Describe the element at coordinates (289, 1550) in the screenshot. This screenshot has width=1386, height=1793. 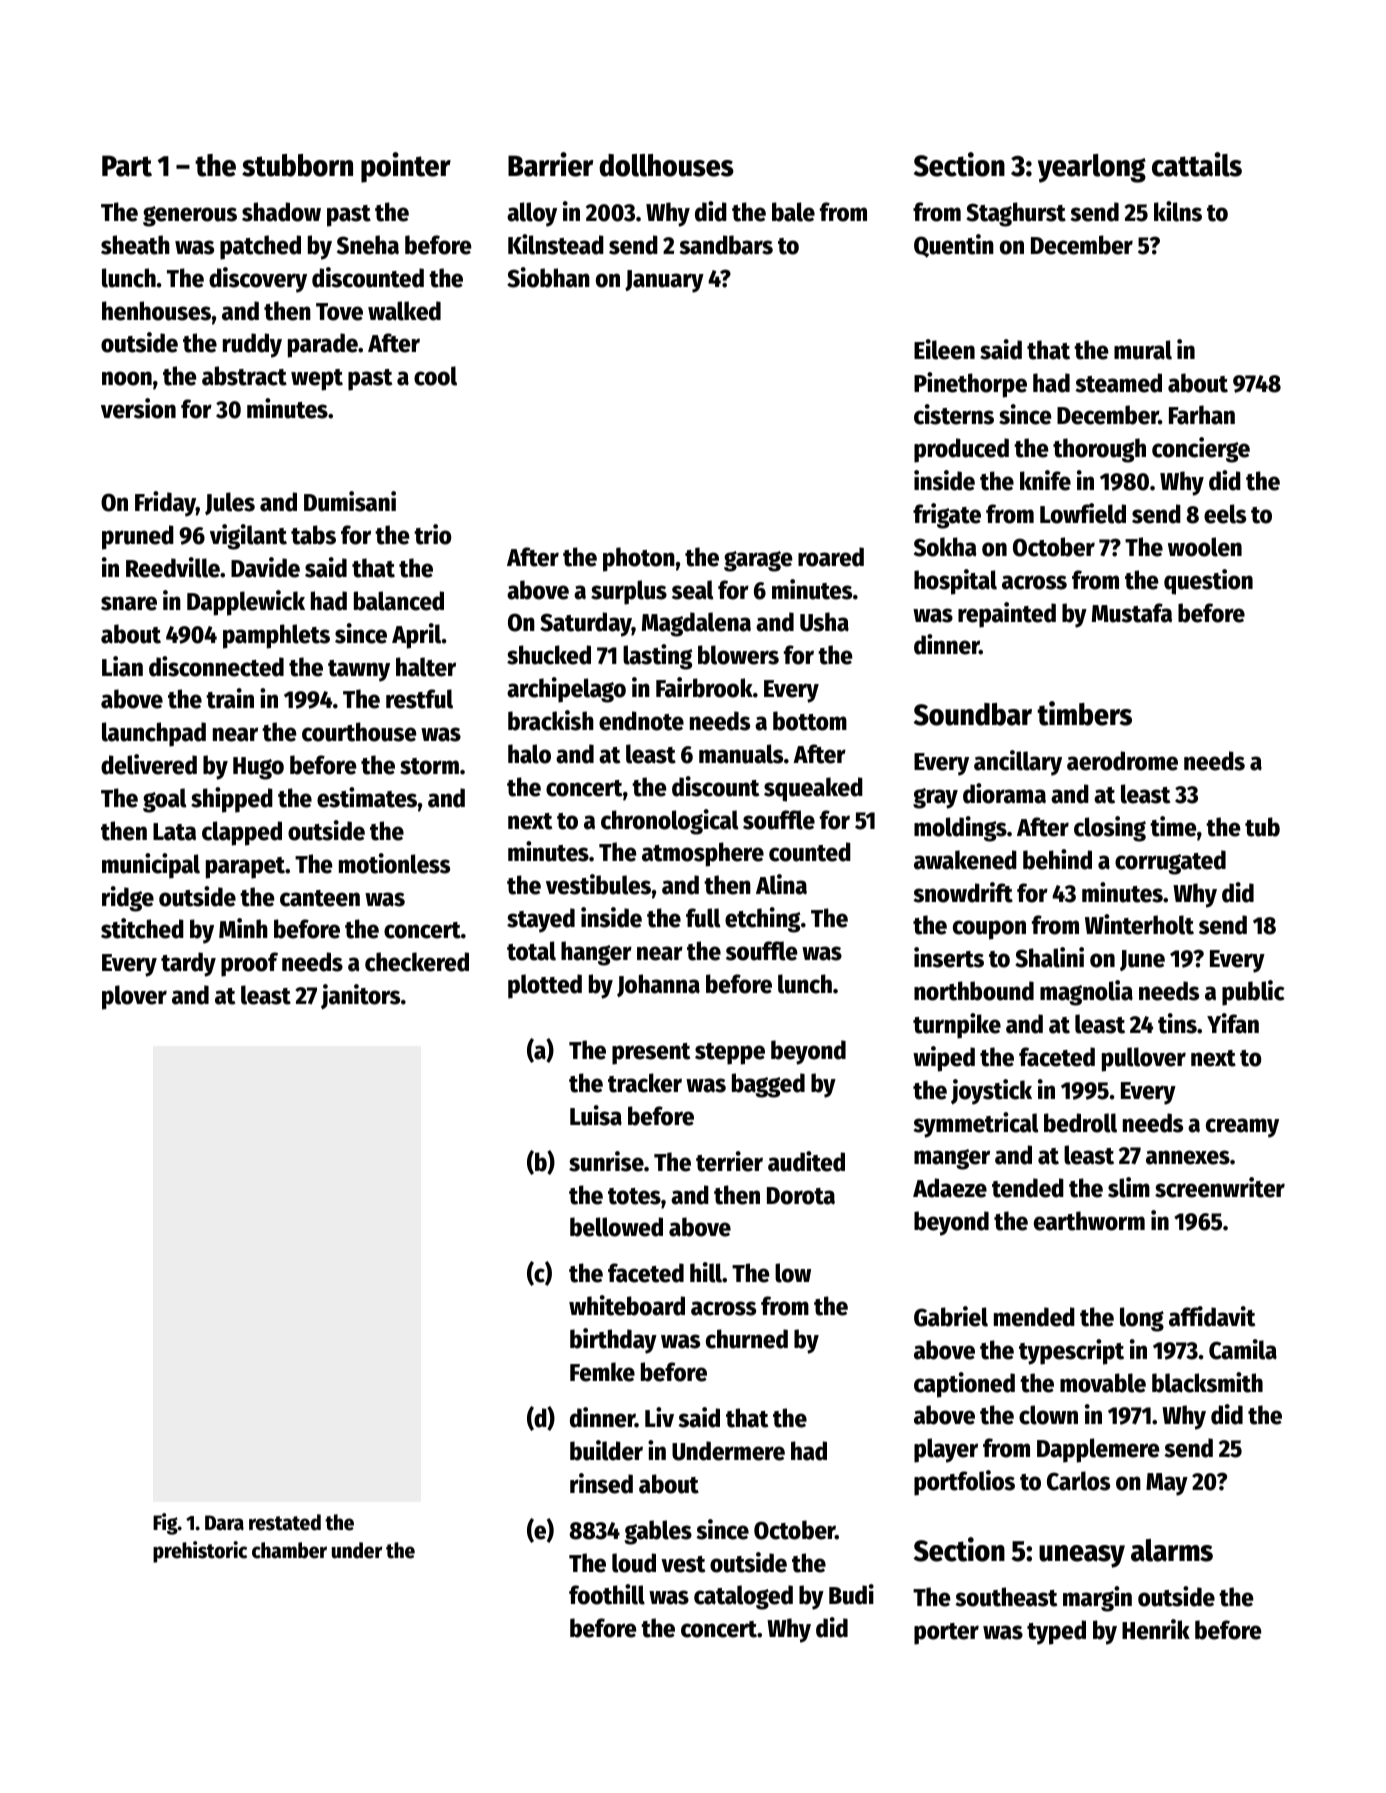
I see `chamber` at that location.
